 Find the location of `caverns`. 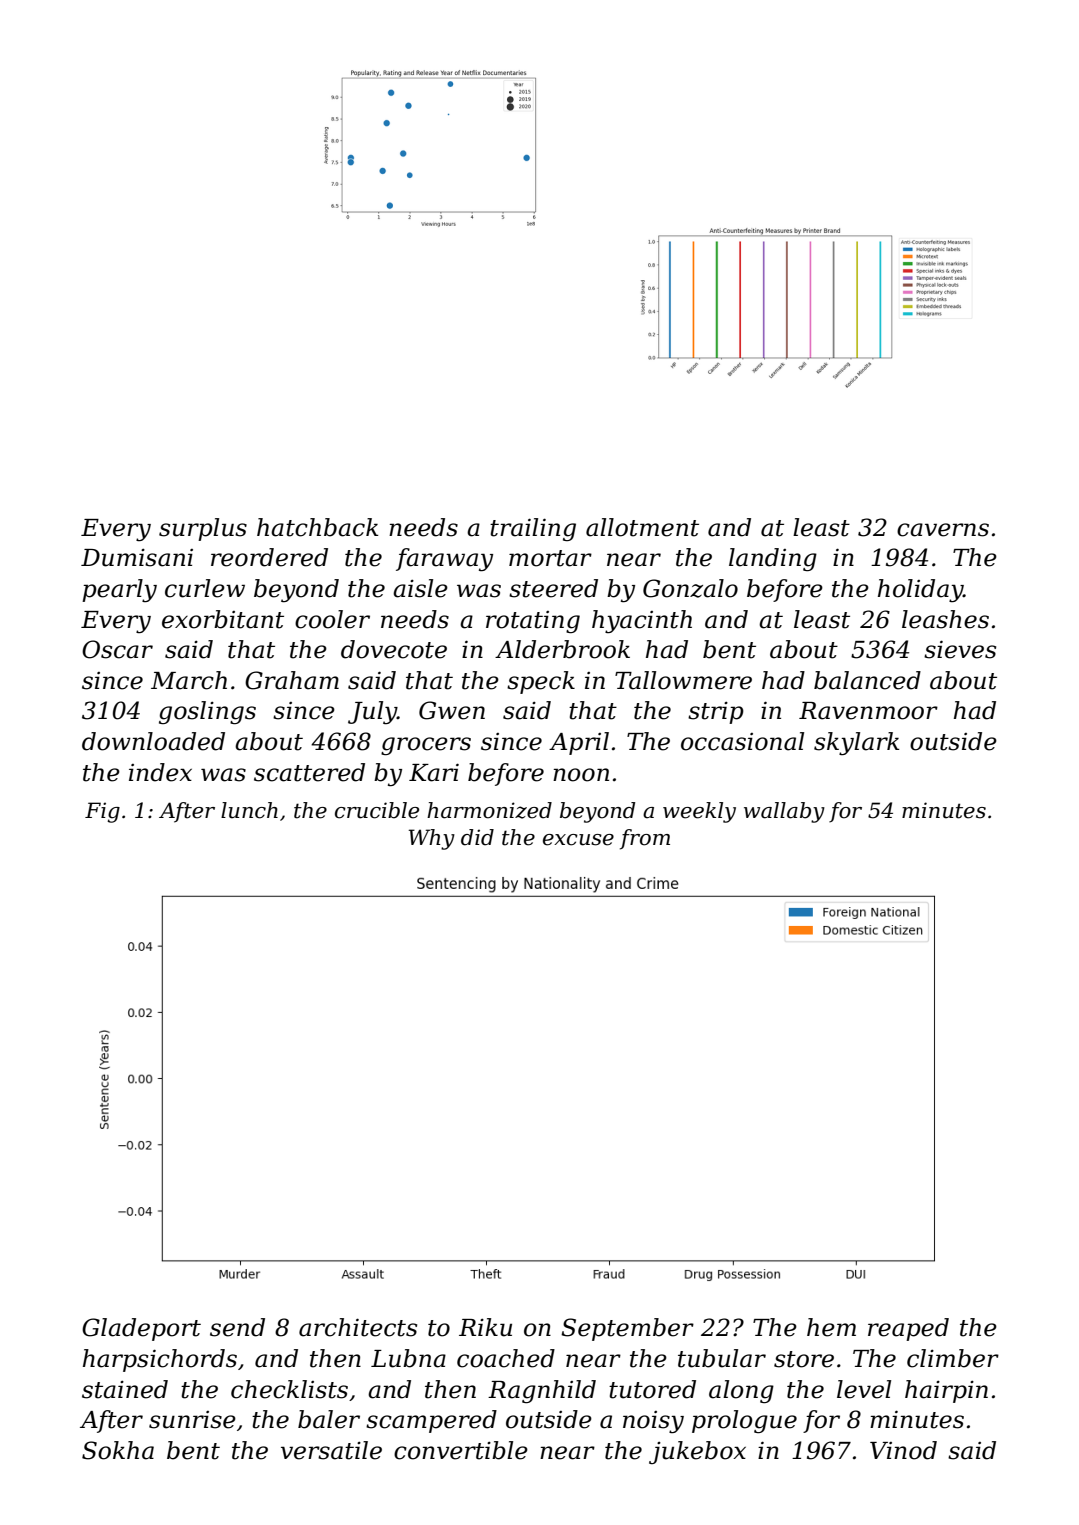

caverns is located at coordinates (943, 530).
